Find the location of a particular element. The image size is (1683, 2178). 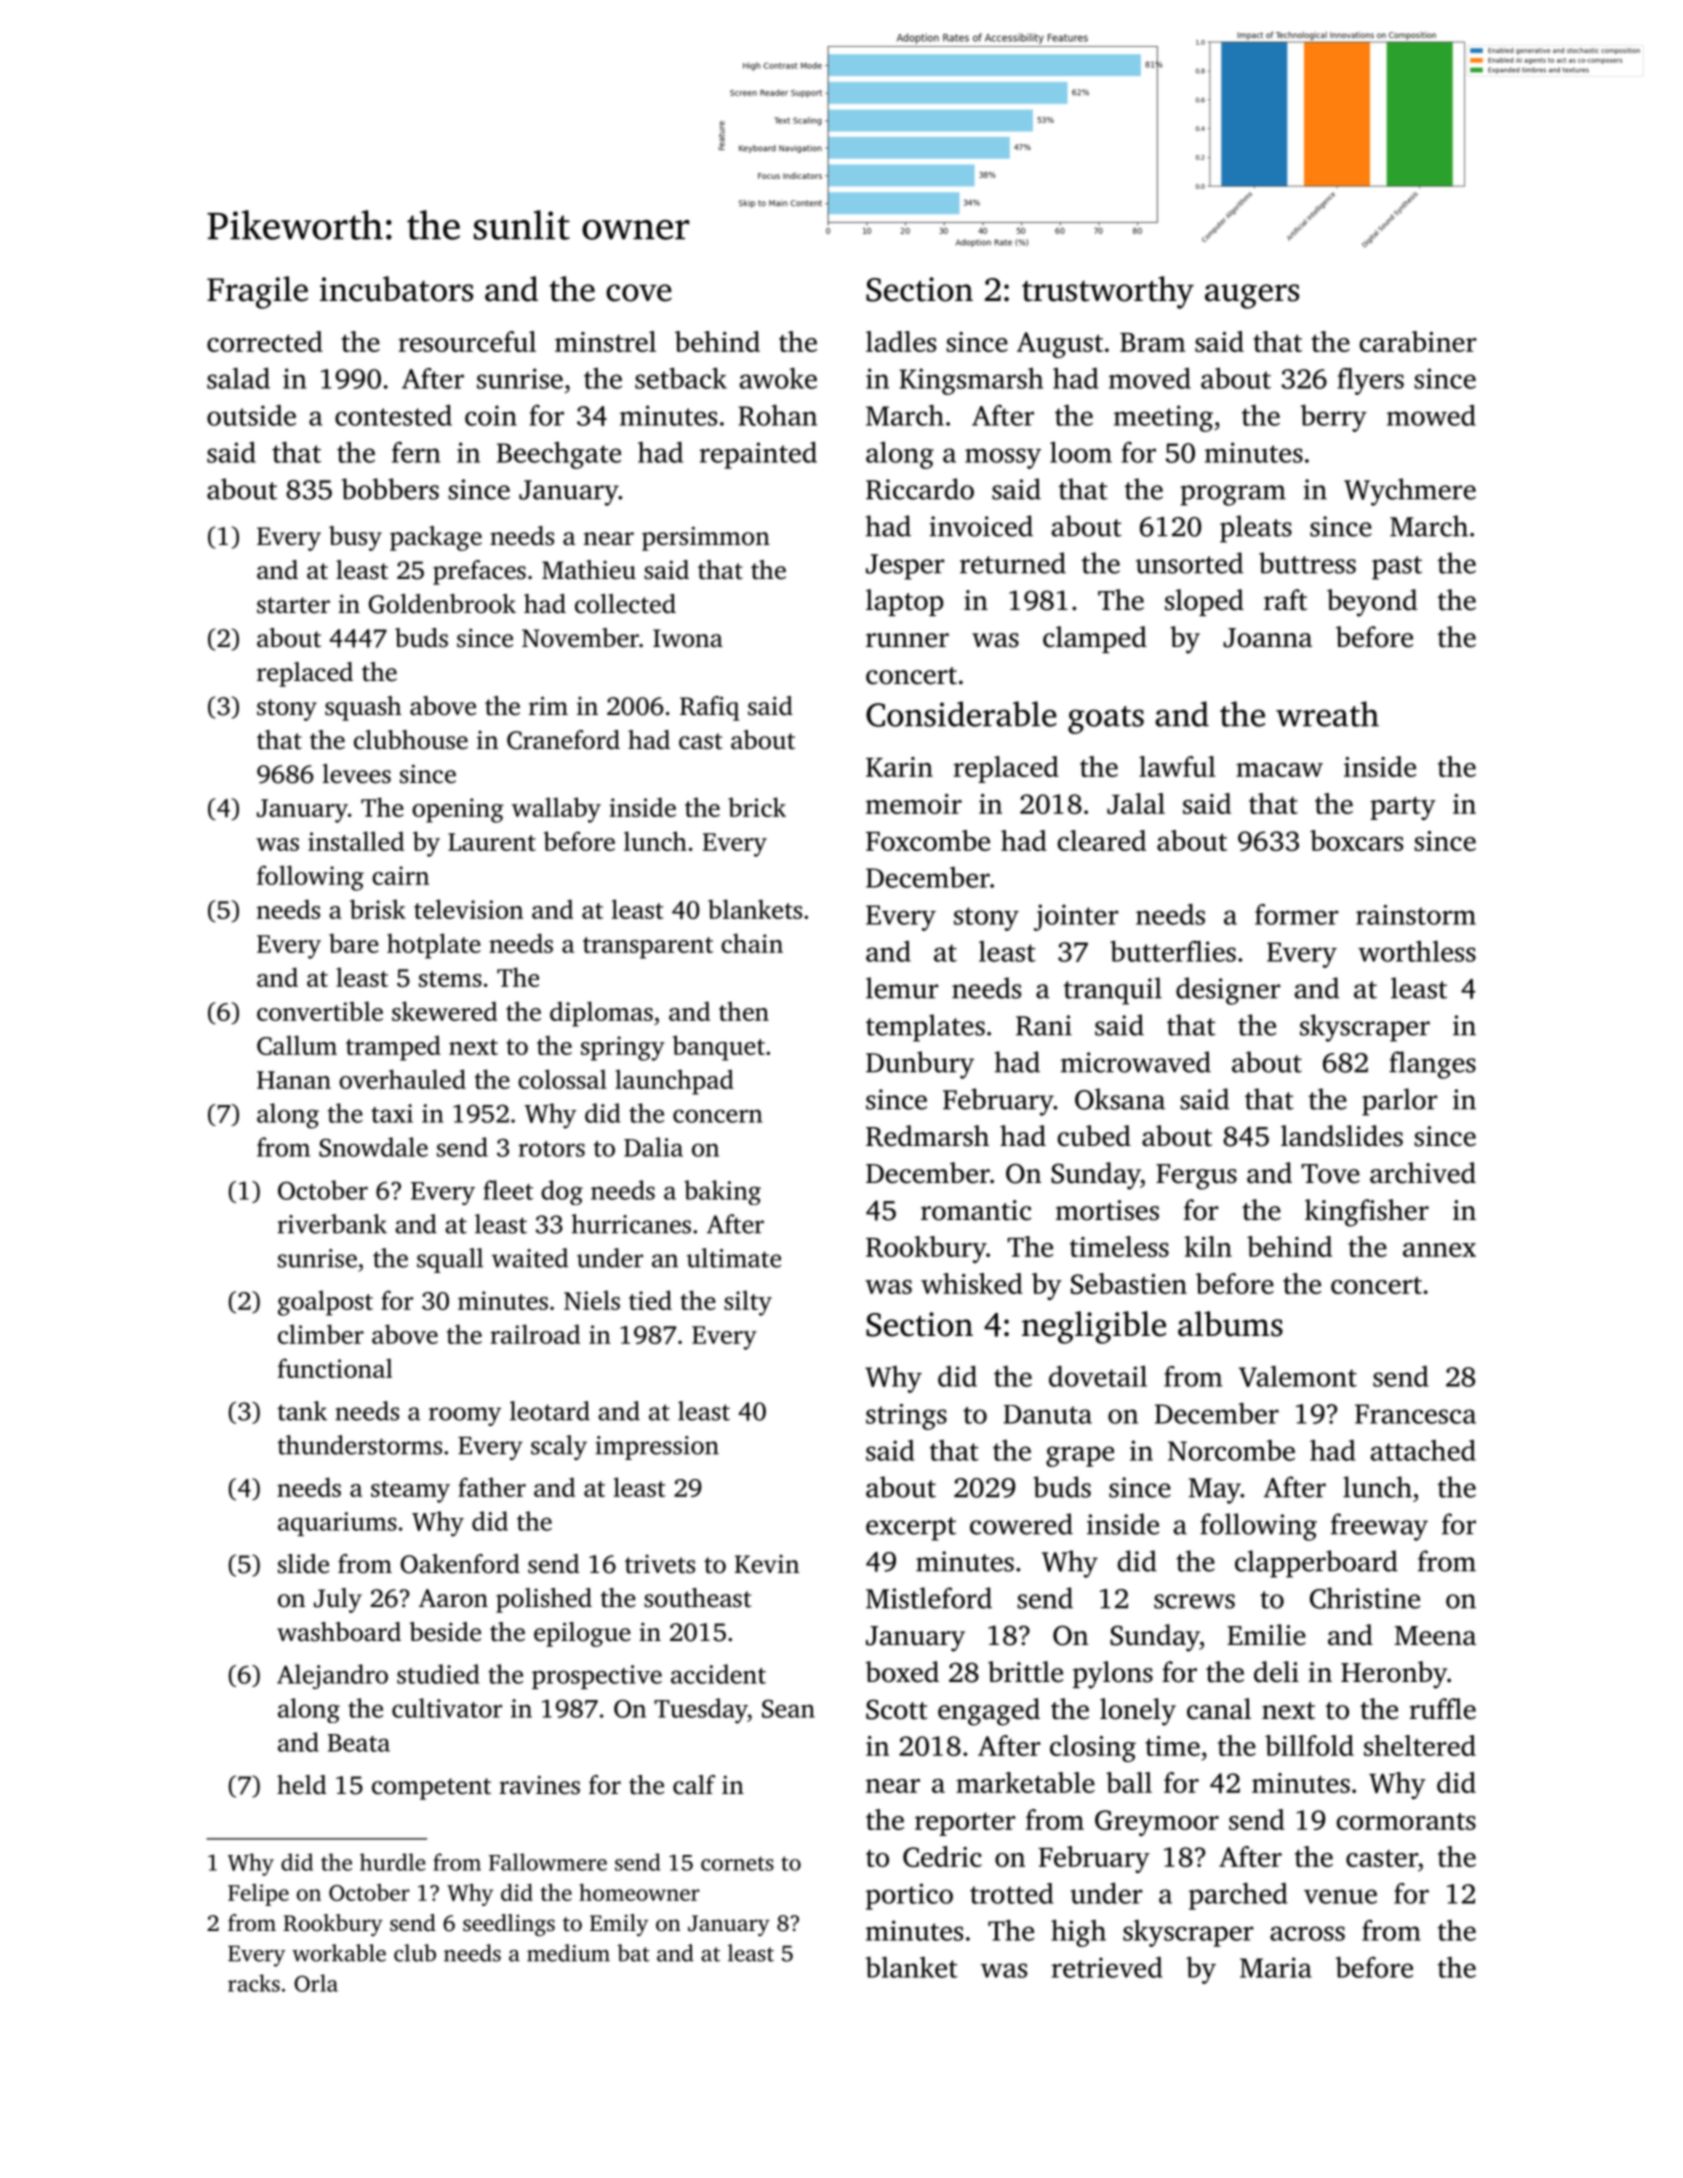

macaw is located at coordinates (1279, 770).
